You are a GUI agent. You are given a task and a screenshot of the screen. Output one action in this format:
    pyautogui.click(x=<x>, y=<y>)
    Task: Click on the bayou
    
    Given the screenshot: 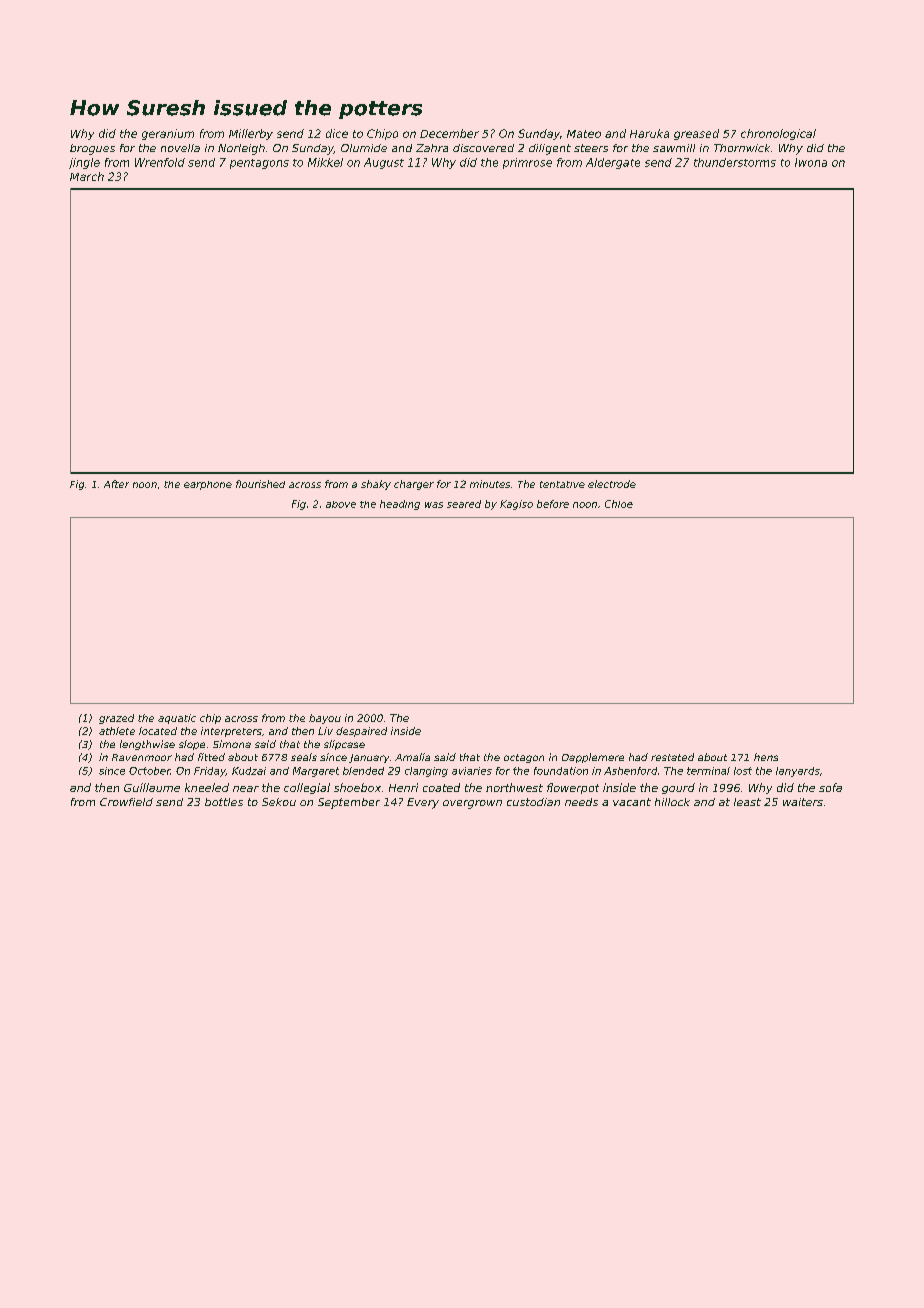 What is the action you would take?
    pyautogui.click(x=325, y=719)
